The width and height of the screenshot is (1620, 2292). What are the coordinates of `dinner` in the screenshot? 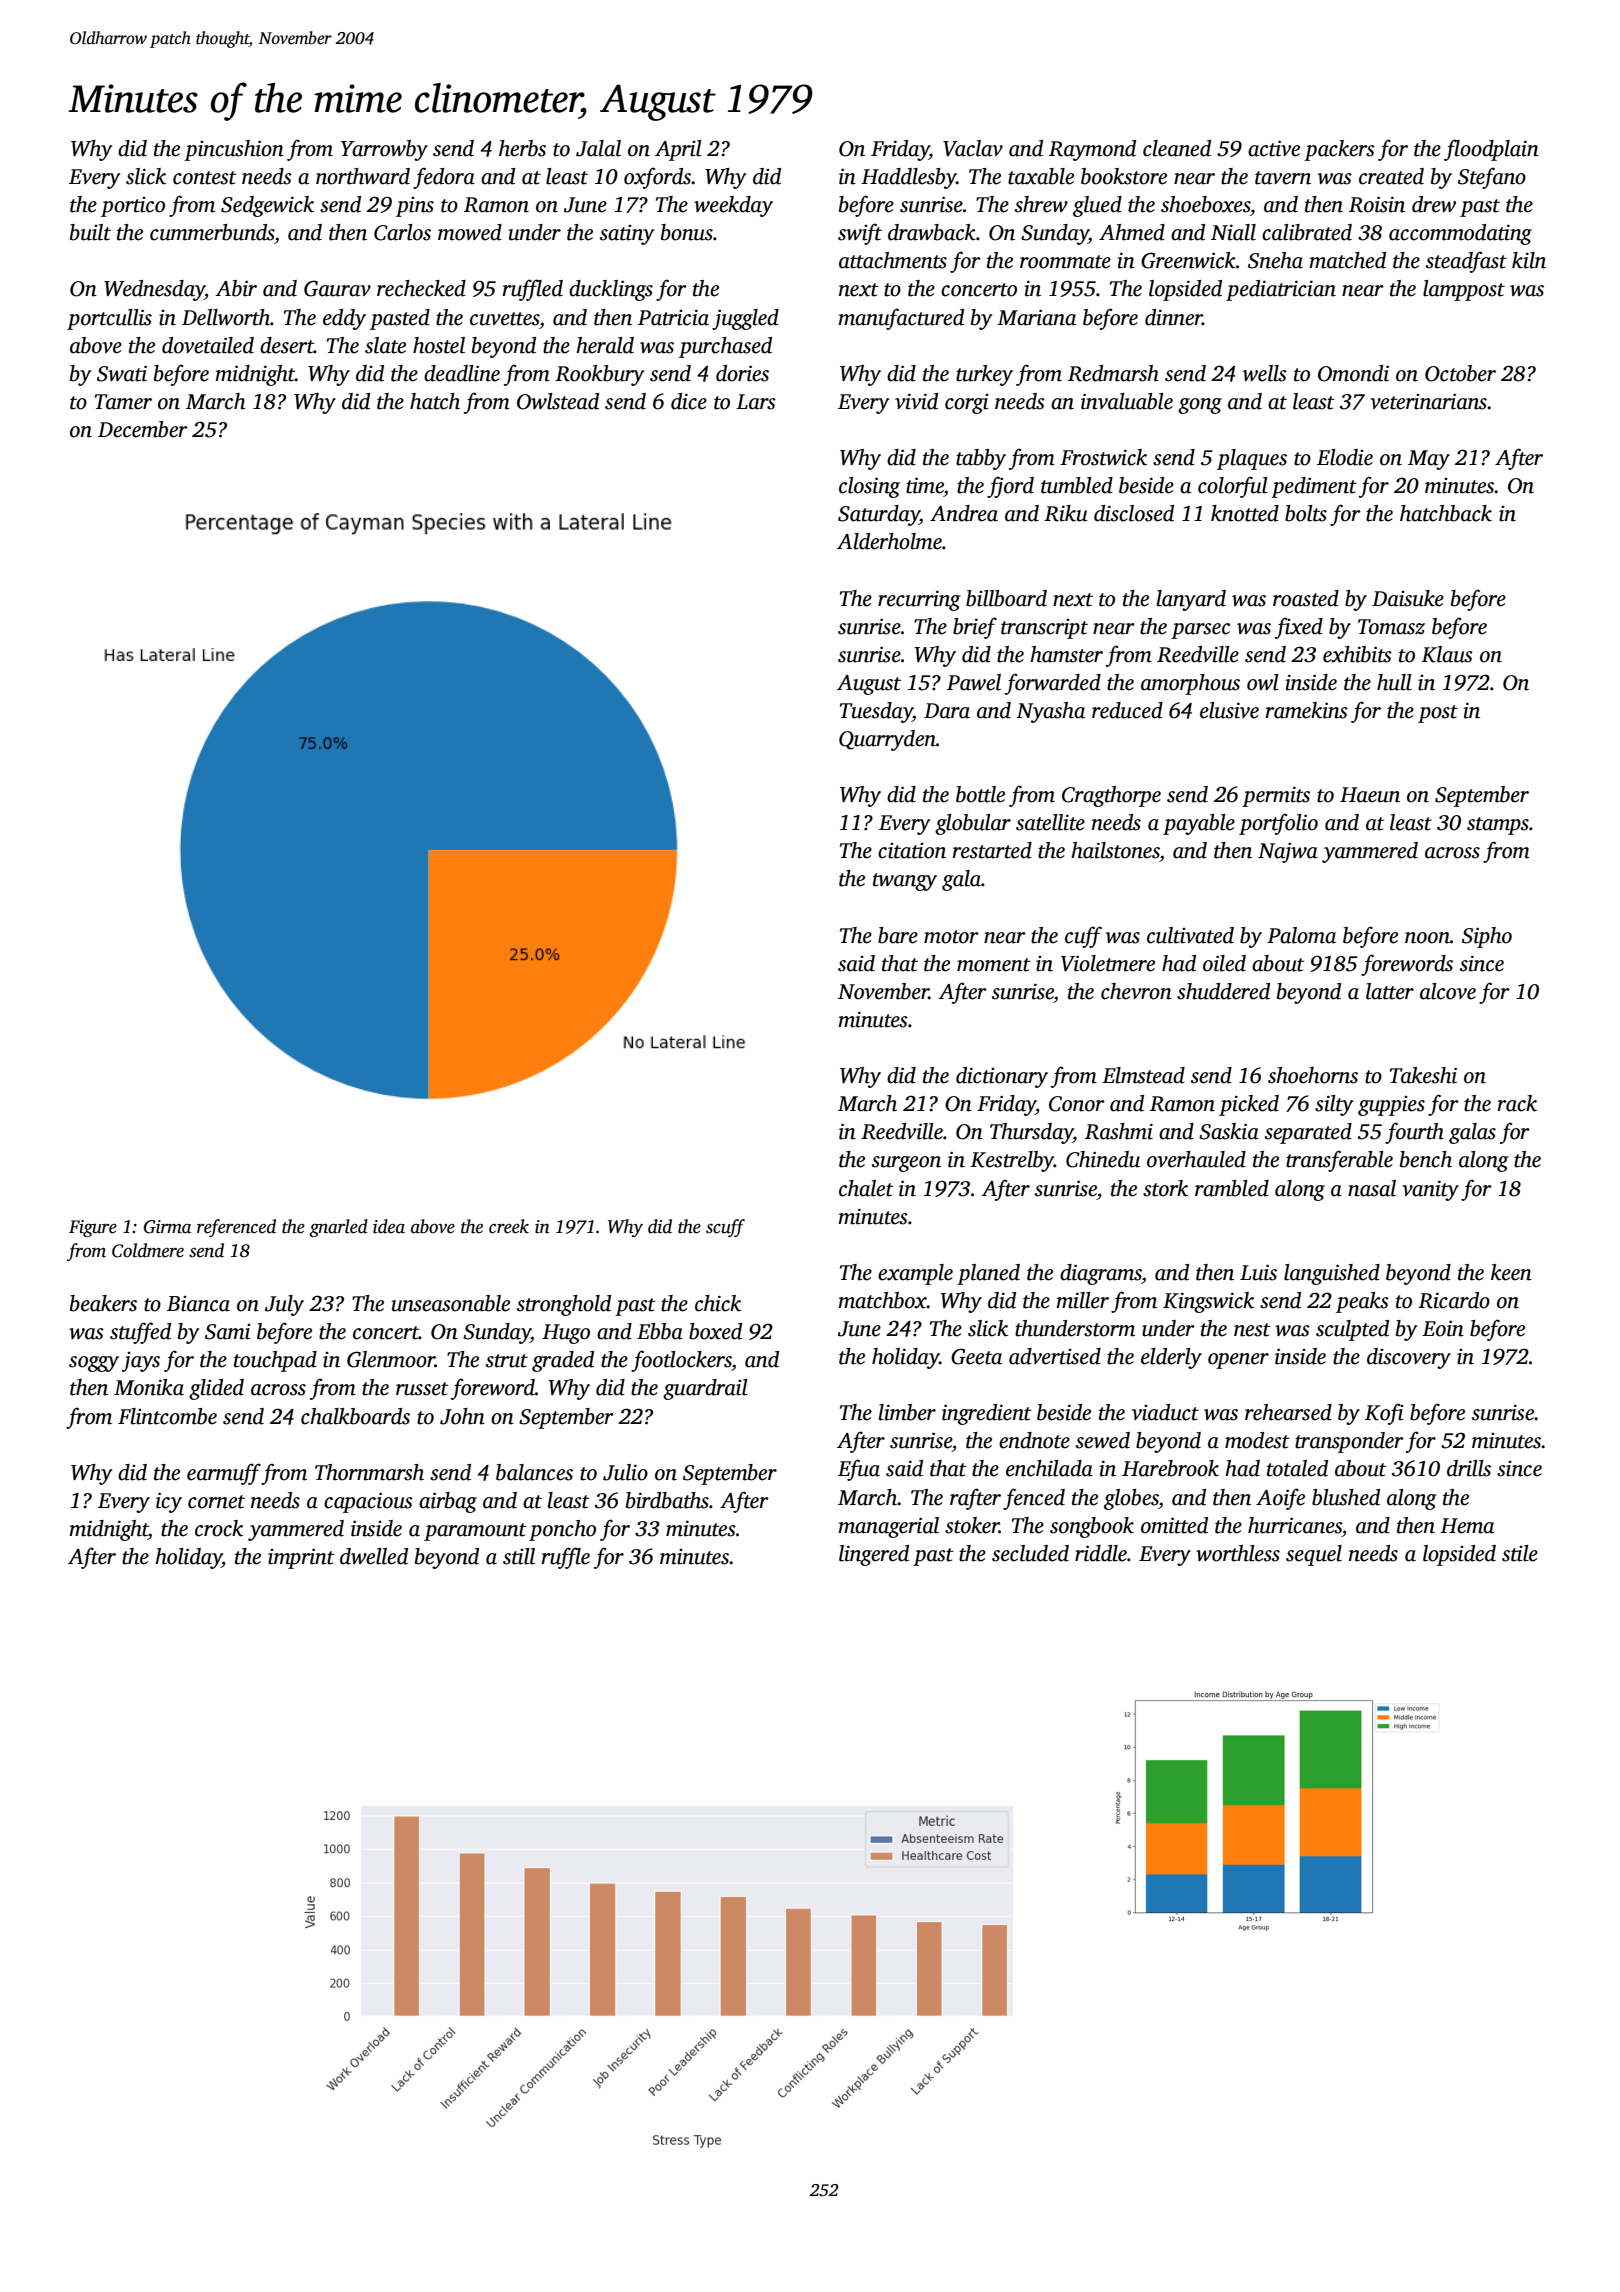 It's located at (1173, 317).
